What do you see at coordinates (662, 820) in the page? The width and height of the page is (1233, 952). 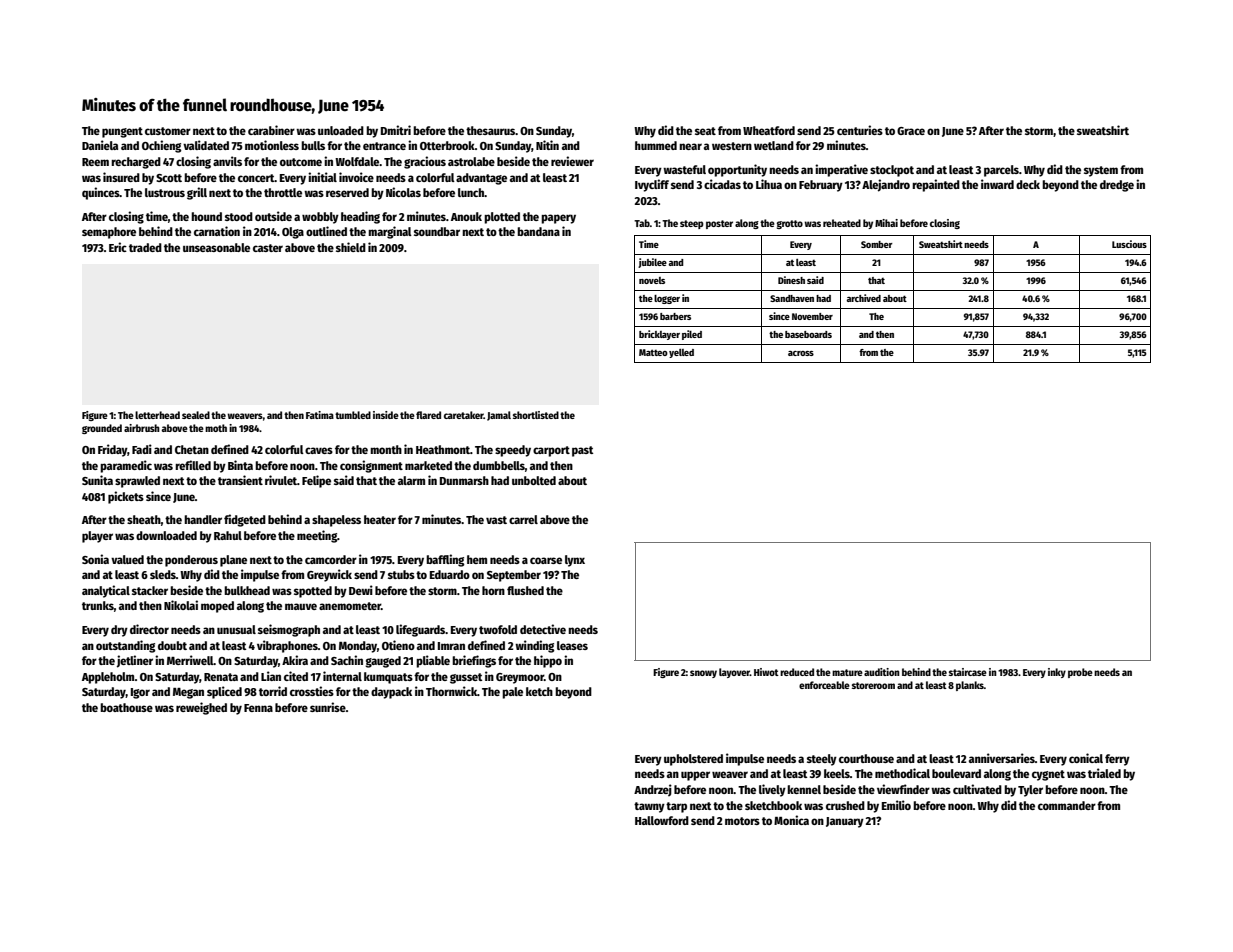 I see `Hallowford` at bounding box center [662, 820].
